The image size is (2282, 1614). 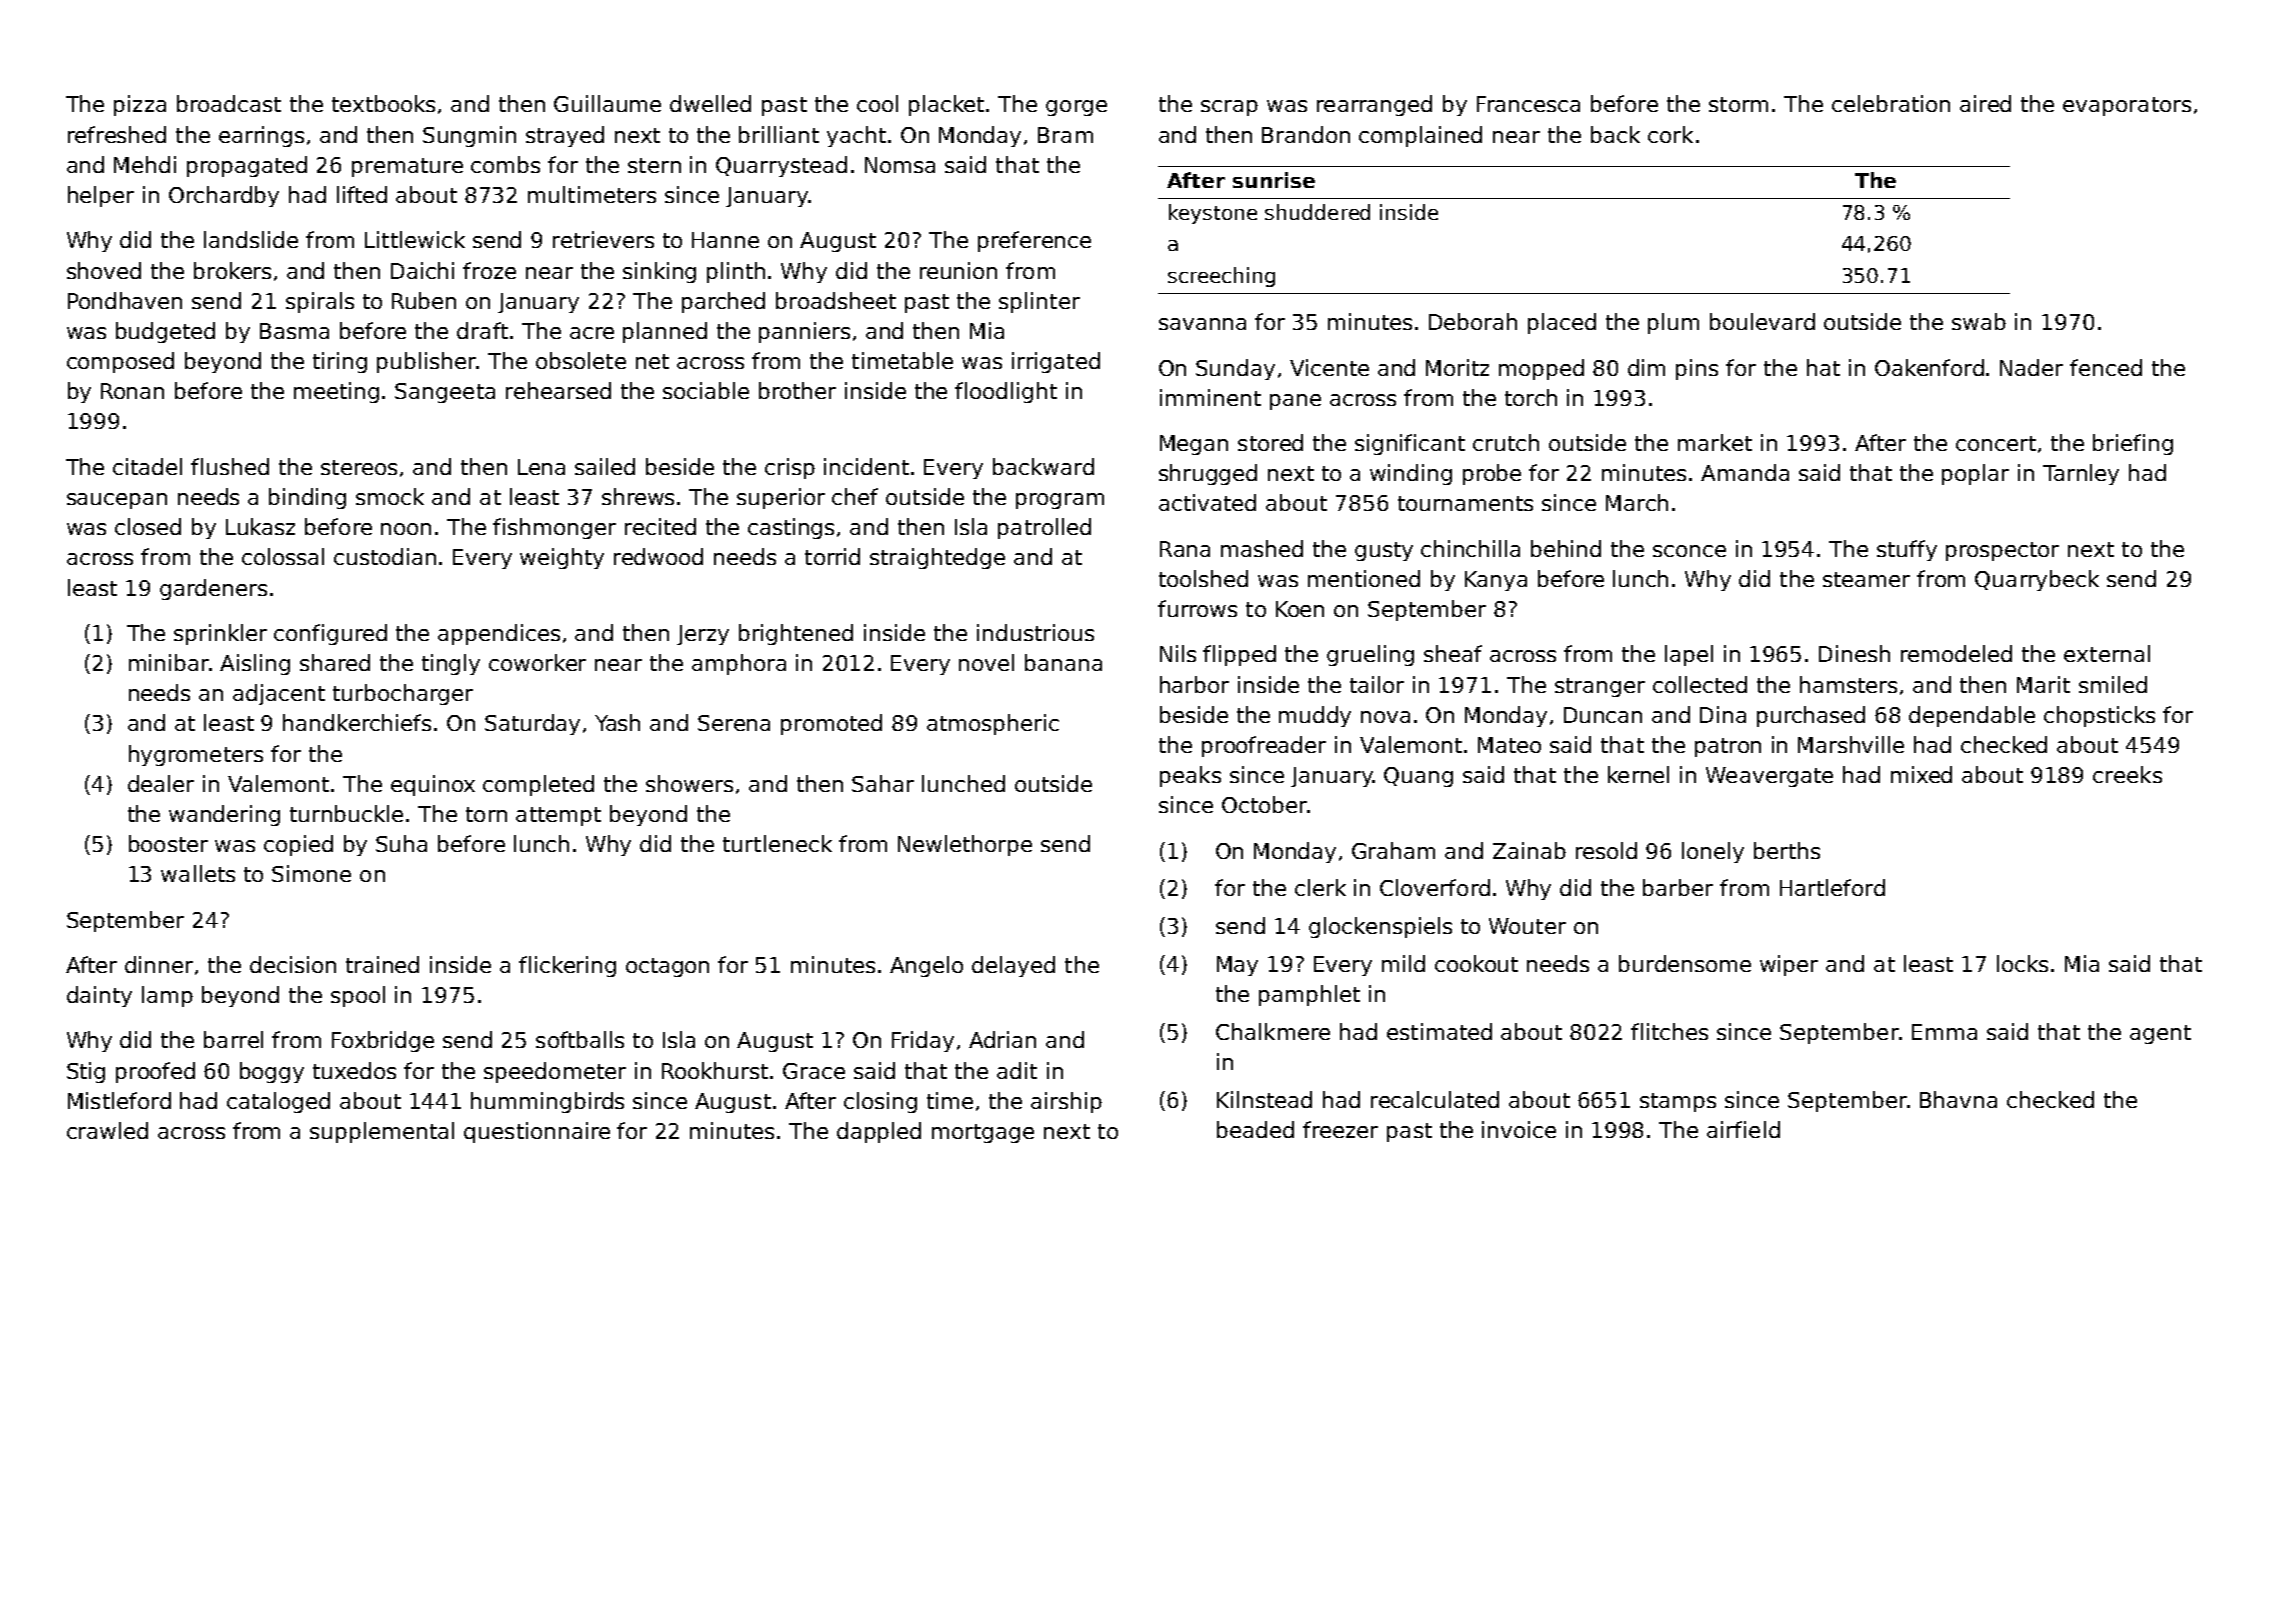 I want to click on supplemental, so click(x=382, y=1132).
